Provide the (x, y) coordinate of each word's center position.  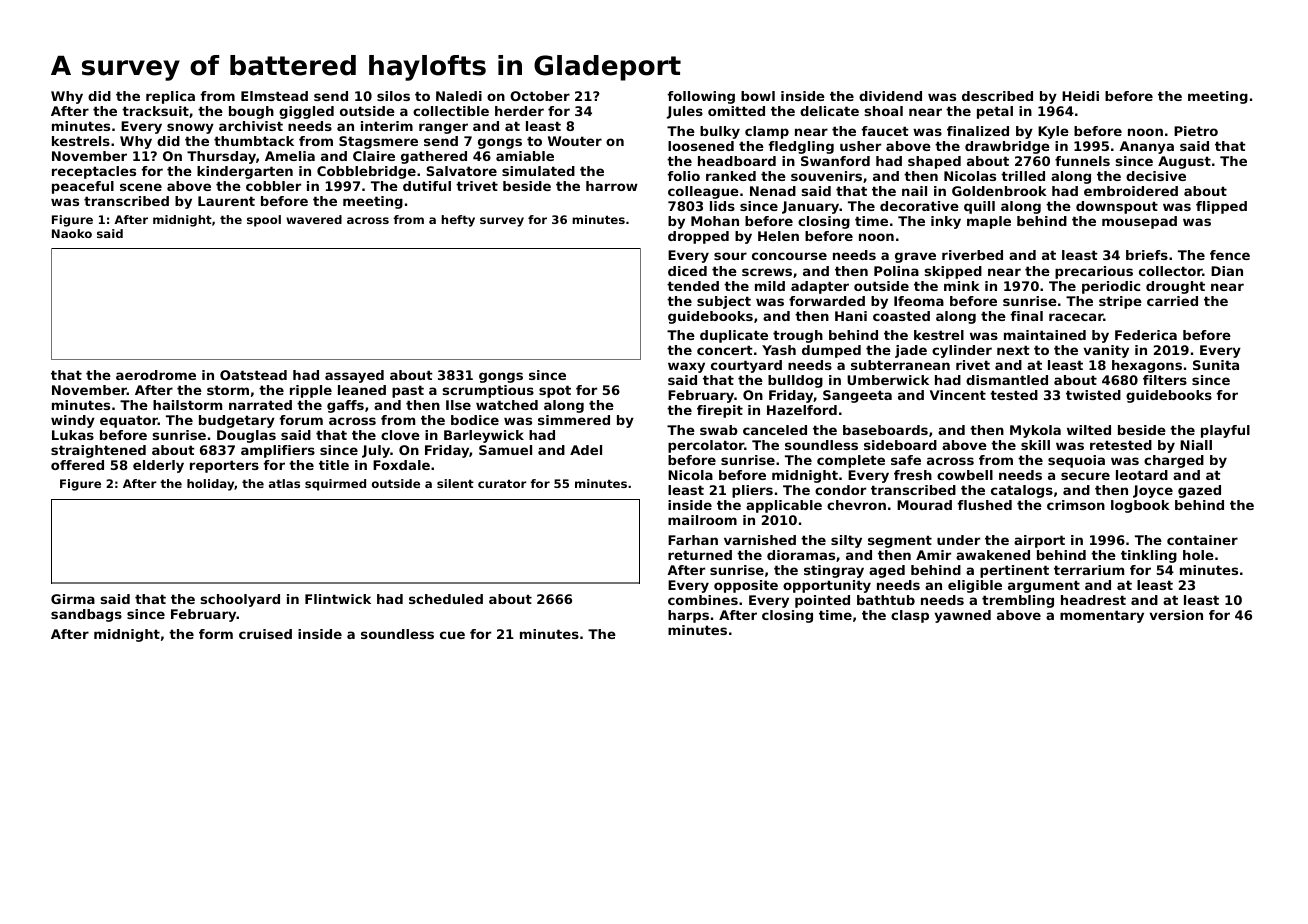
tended (693, 286)
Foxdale (401, 465)
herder (519, 111)
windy (73, 421)
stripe (1120, 302)
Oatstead (253, 375)
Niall (1196, 445)
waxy (686, 367)
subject (724, 302)
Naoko (72, 233)
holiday (210, 485)
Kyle (1053, 132)
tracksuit (155, 111)
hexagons (1147, 366)
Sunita (1216, 365)
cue (452, 635)
